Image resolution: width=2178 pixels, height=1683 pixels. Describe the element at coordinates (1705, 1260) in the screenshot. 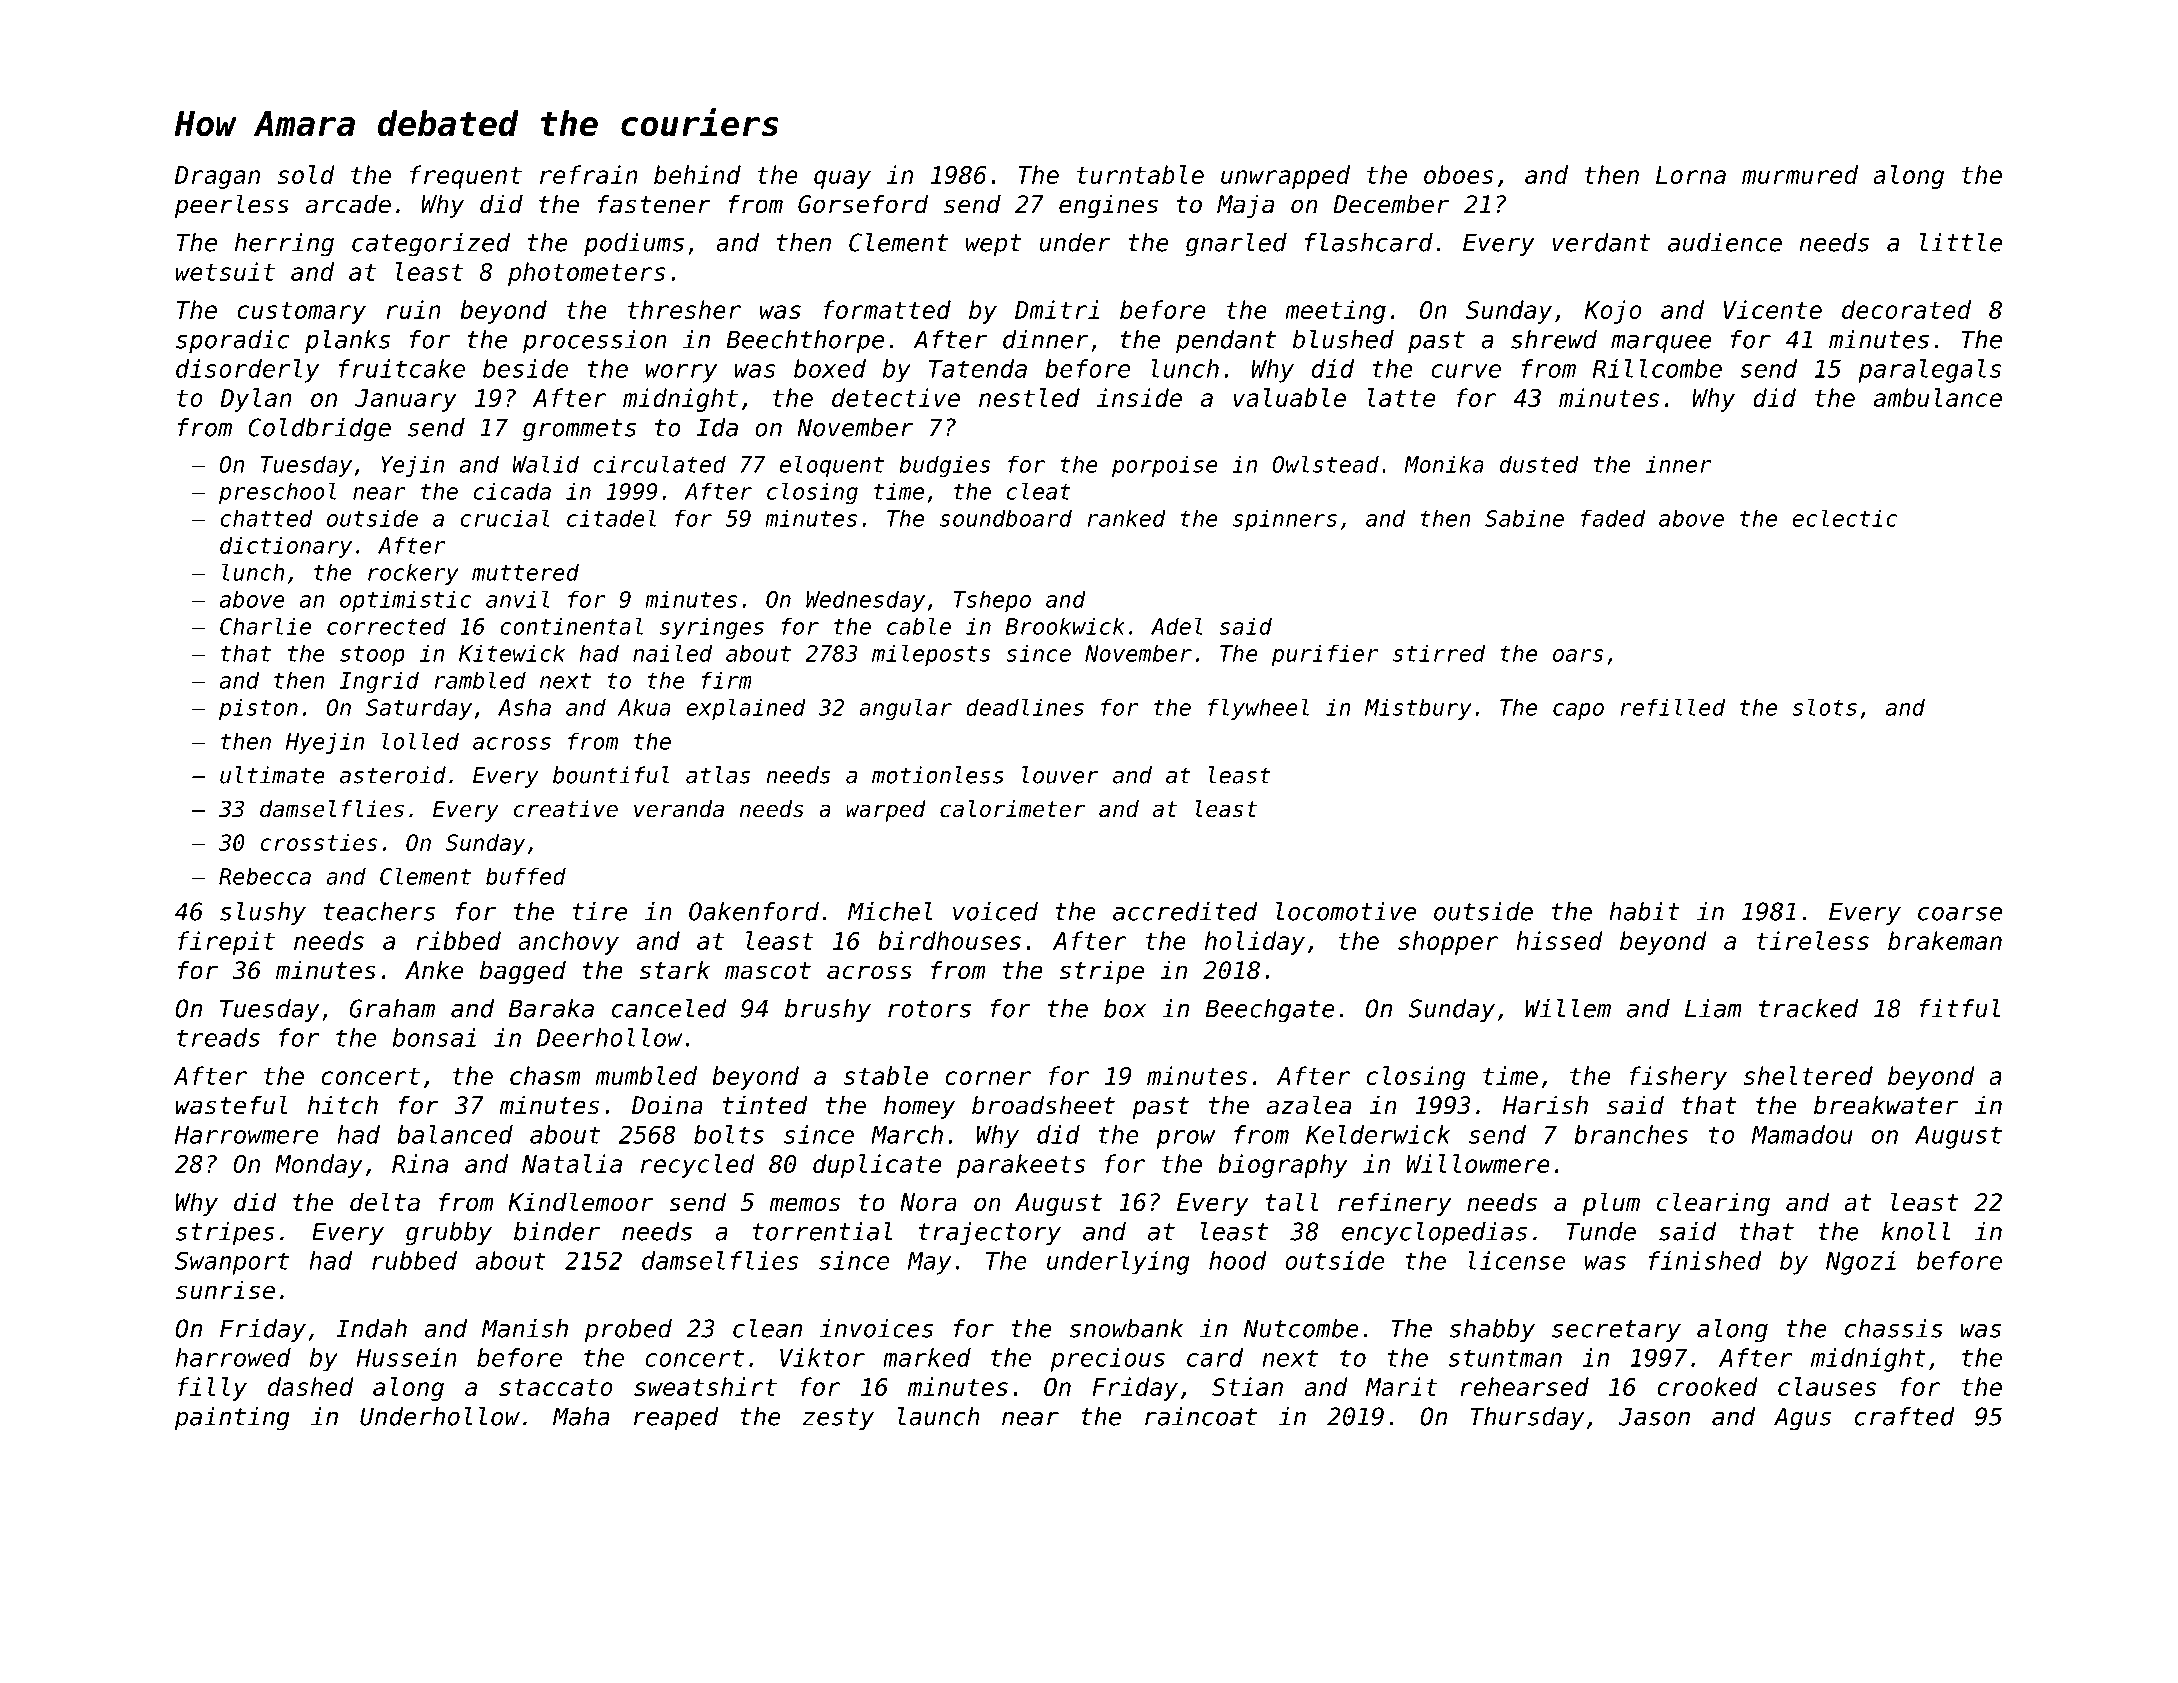

I see `finished` at that location.
